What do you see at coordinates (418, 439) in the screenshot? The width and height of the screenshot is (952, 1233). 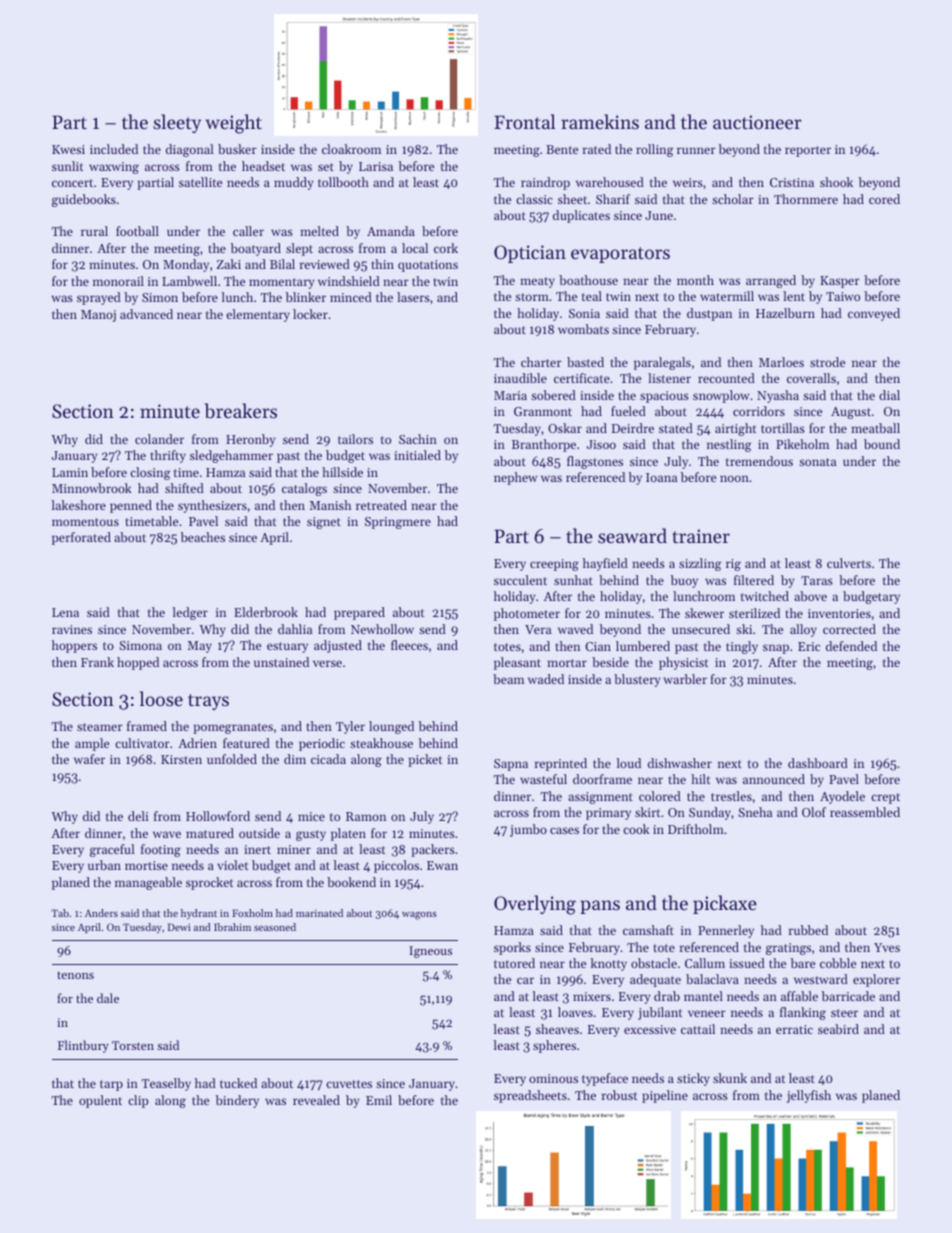 I see `Sachin` at bounding box center [418, 439].
